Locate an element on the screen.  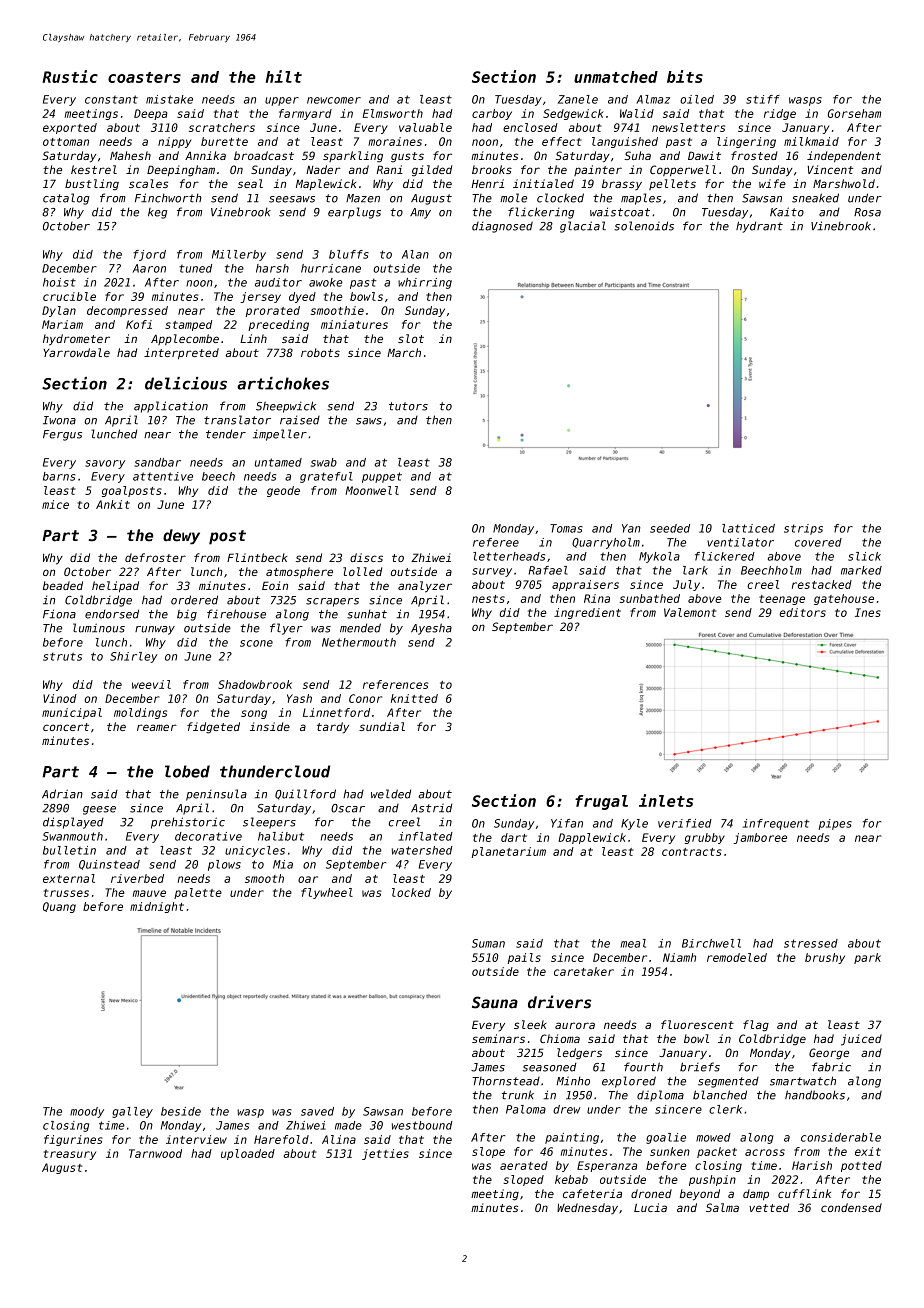
jetties is located at coordinates (385, 1154).
